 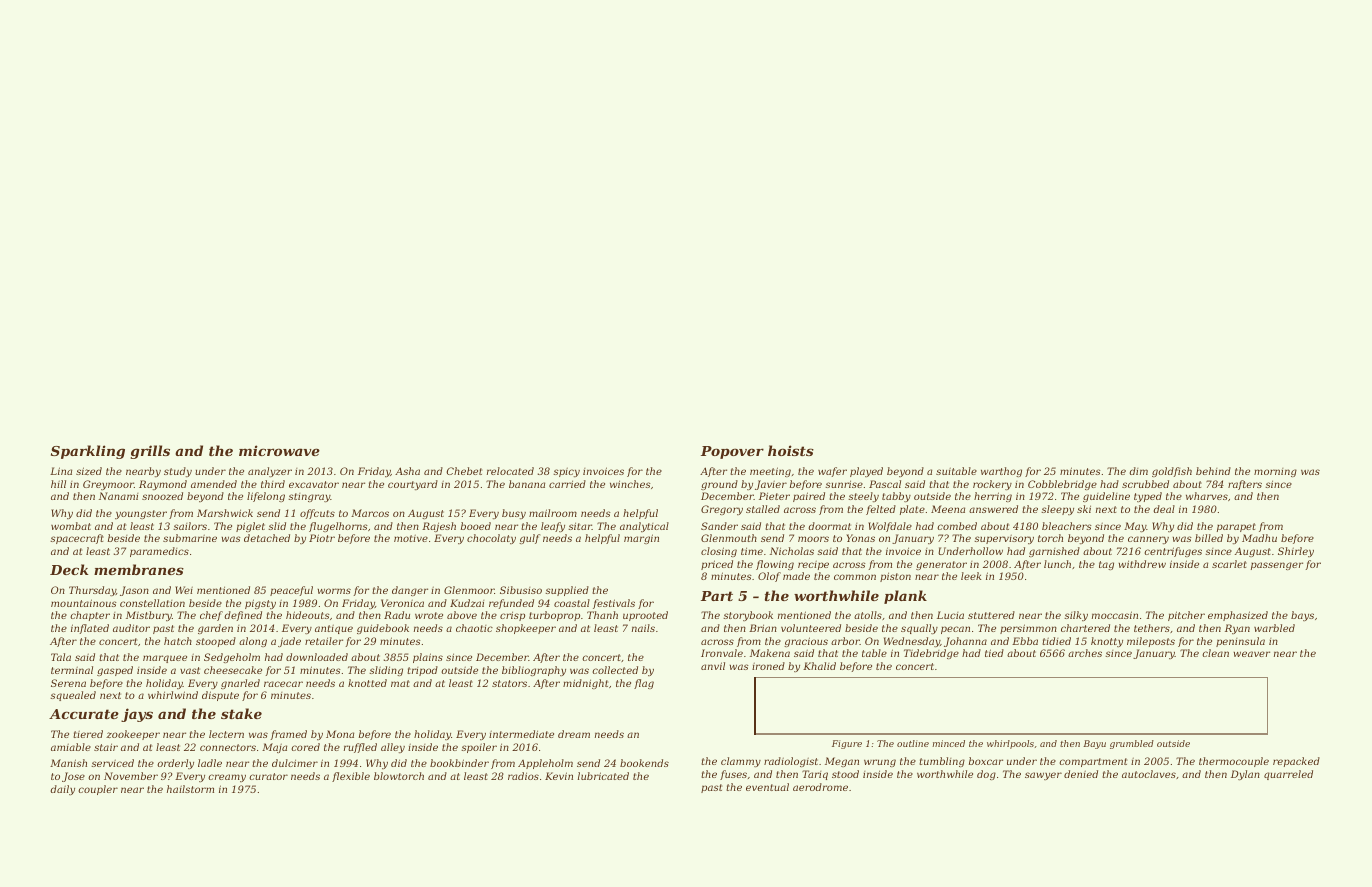 What do you see at coordinates (1252, 654) in the image?
I see `weaver` at bounding box center [1252, 654].
